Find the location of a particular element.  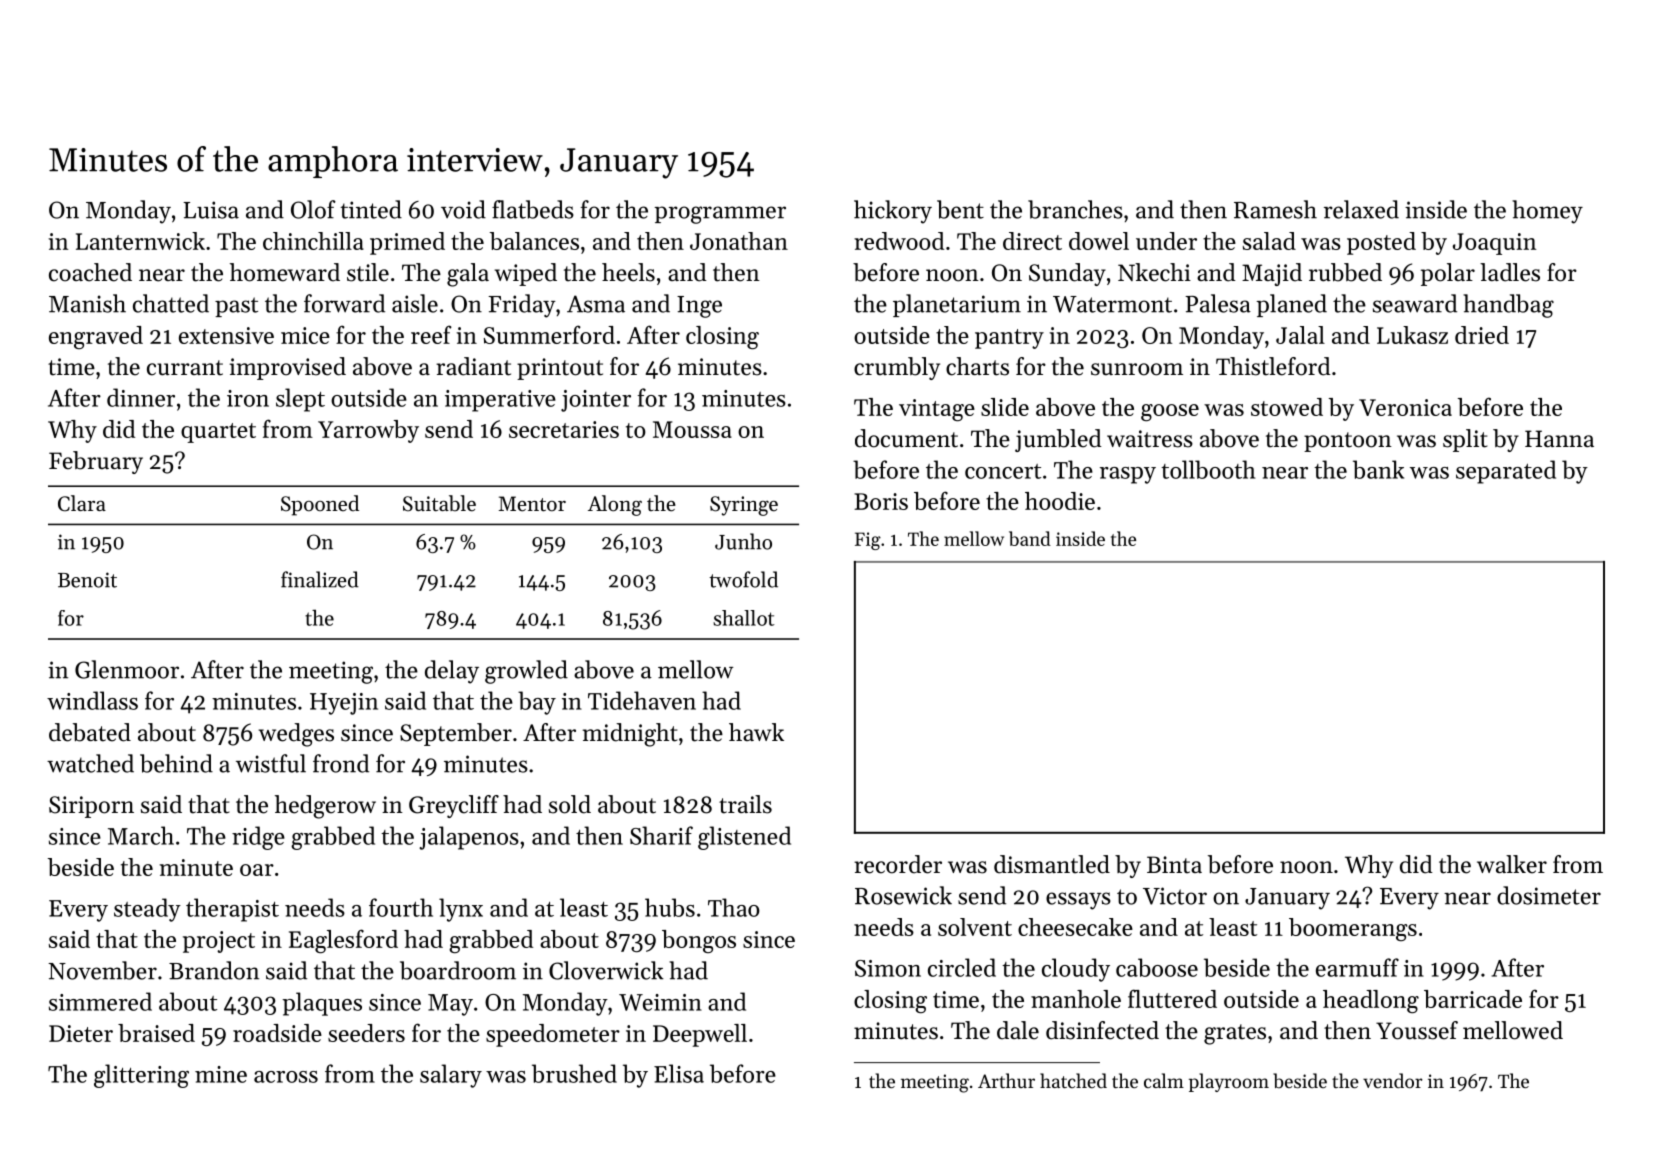

Binta is located at coordinates (1174, 865).
